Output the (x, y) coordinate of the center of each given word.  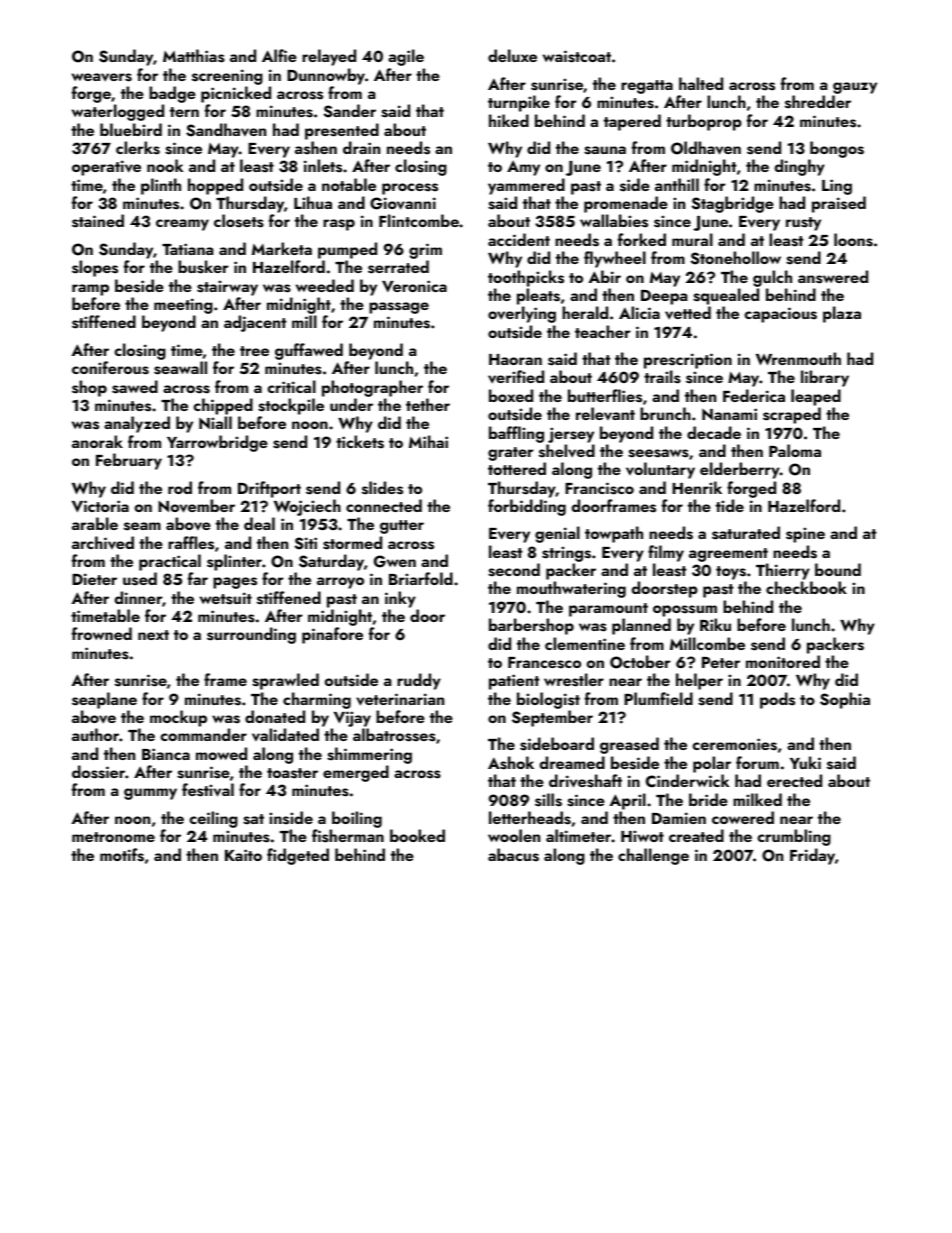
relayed (329, 57)
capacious (780, 315)
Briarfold (421, 578)
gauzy (855, 88)
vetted (688, 313)
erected (794, 780)
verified (516, 377)
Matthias (194, 56)
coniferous (110, 368)
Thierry (783, 571)
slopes (95, 268)
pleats (538, 296)
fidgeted (298, 856)
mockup (178, 718)
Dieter (94, 579)
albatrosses (394, 735)
